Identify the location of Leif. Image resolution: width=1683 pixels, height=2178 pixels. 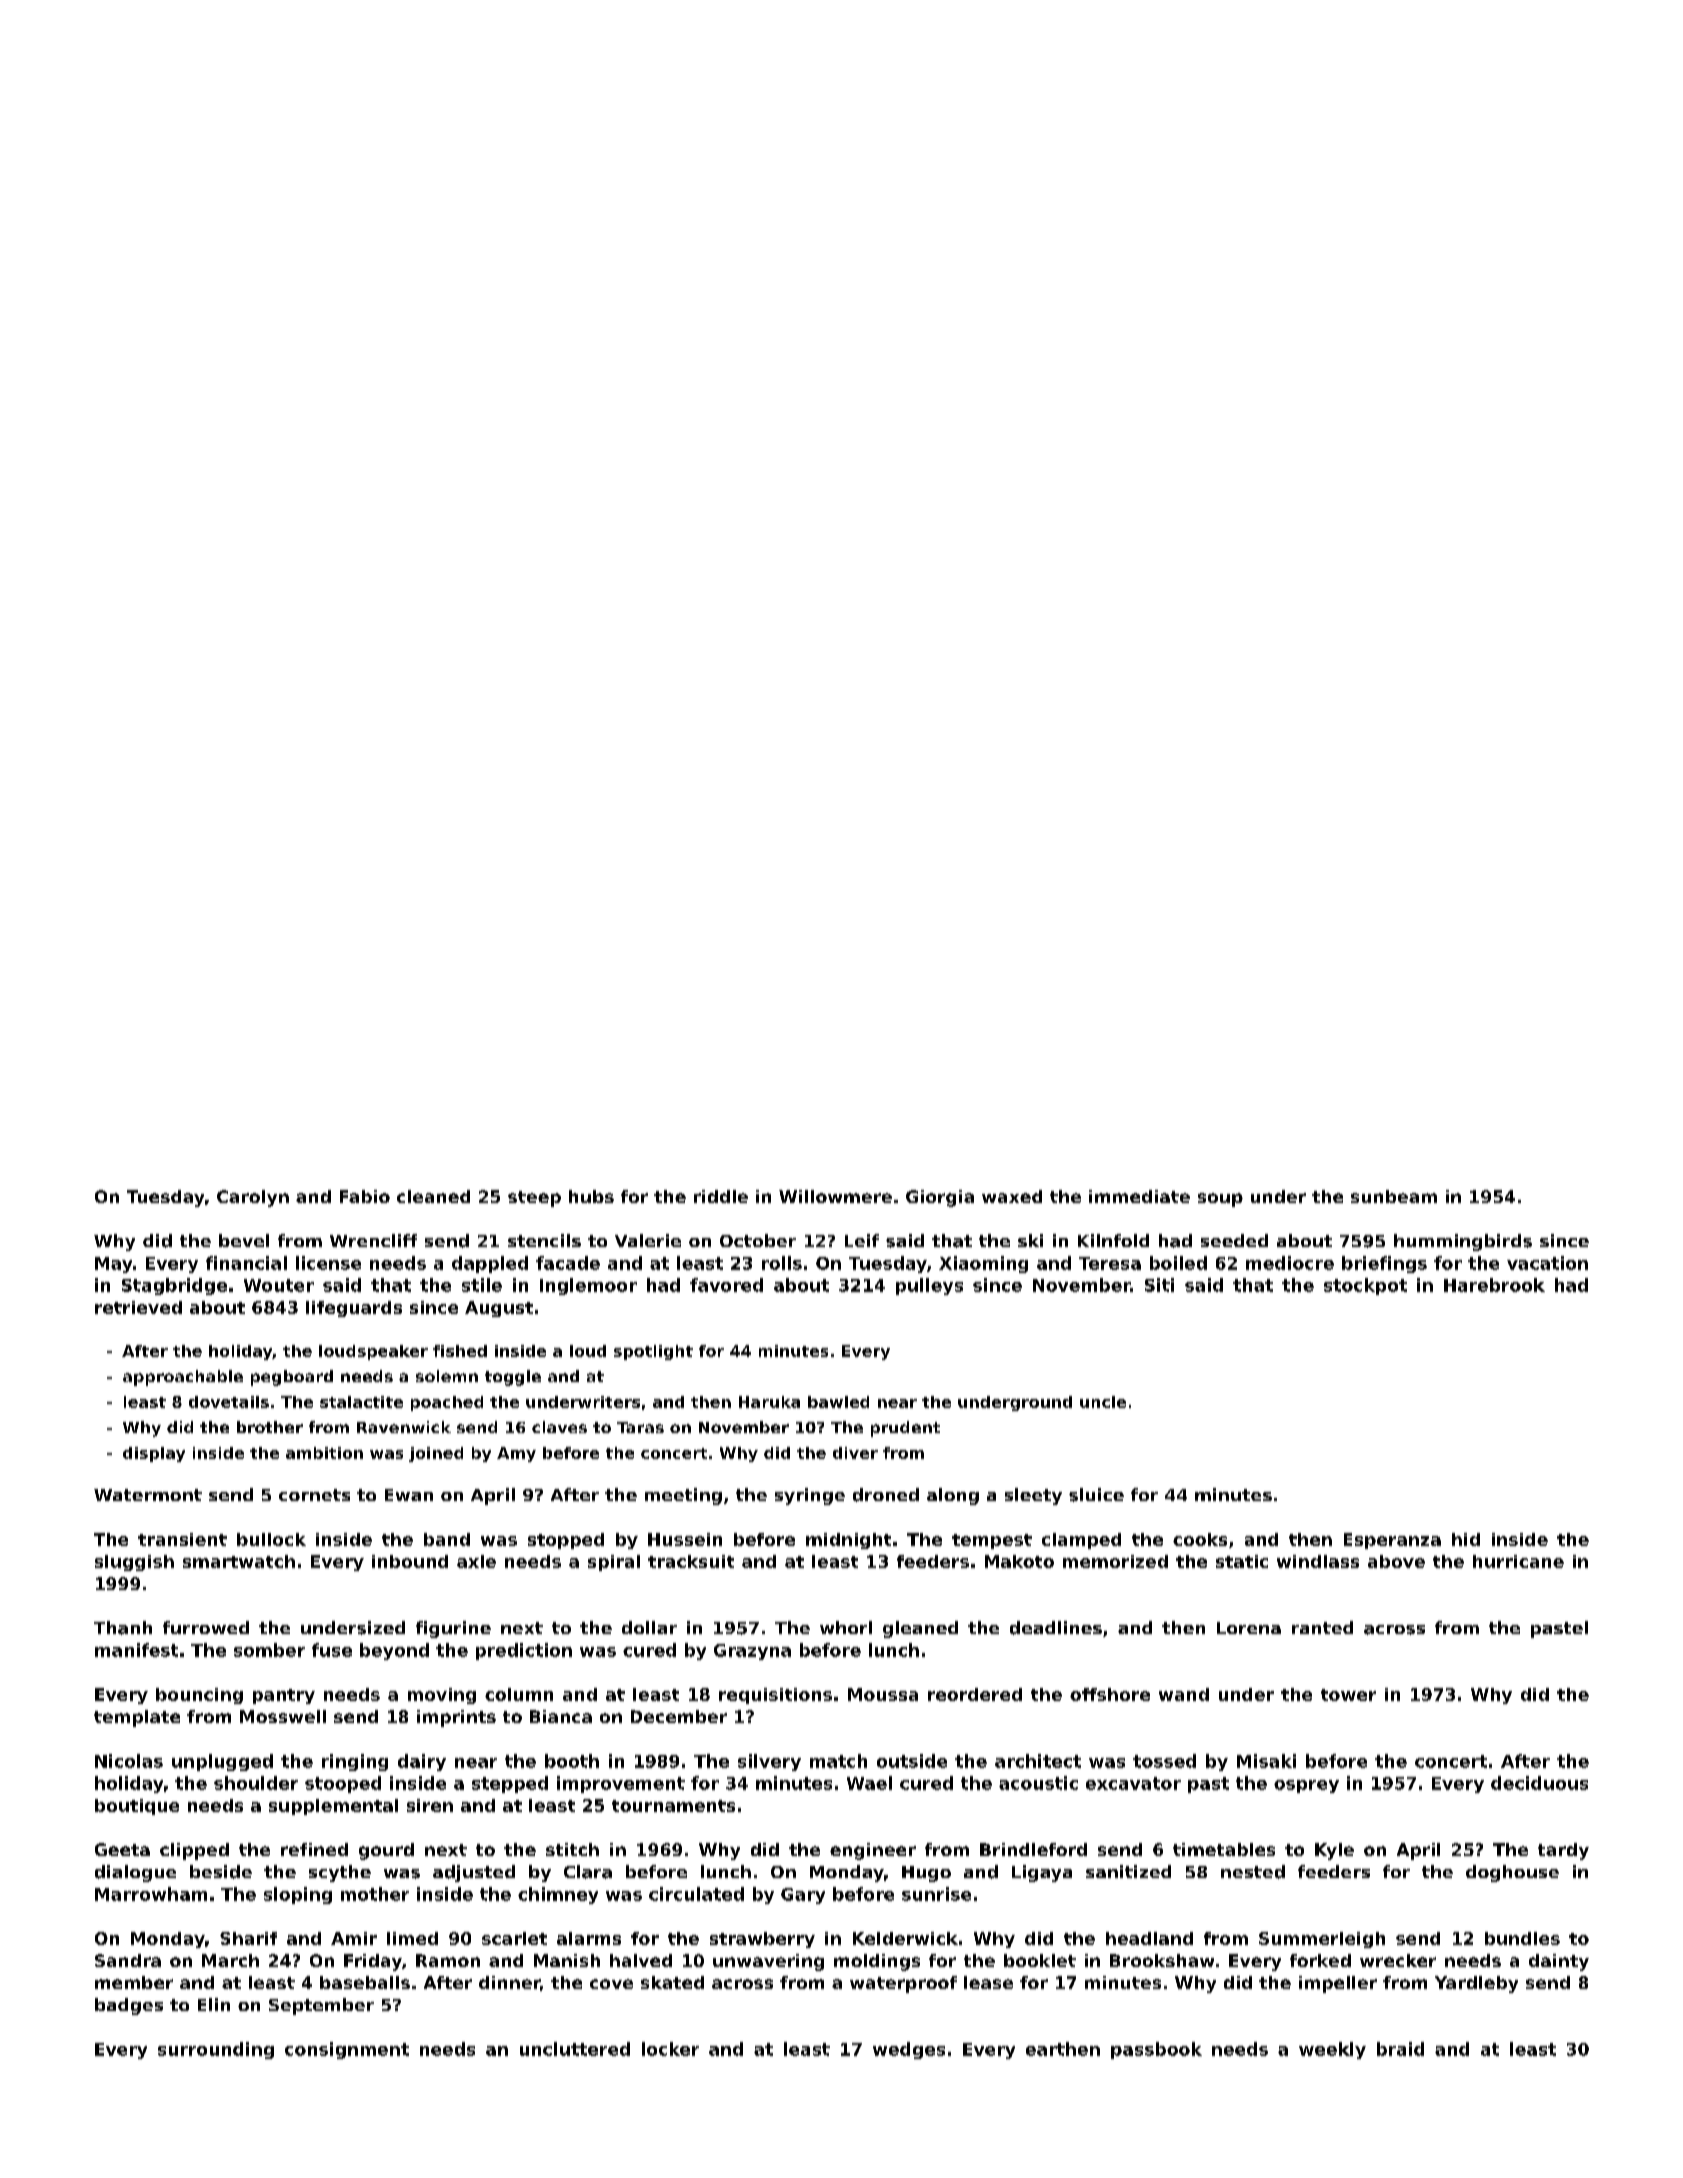
(862, 1240).
